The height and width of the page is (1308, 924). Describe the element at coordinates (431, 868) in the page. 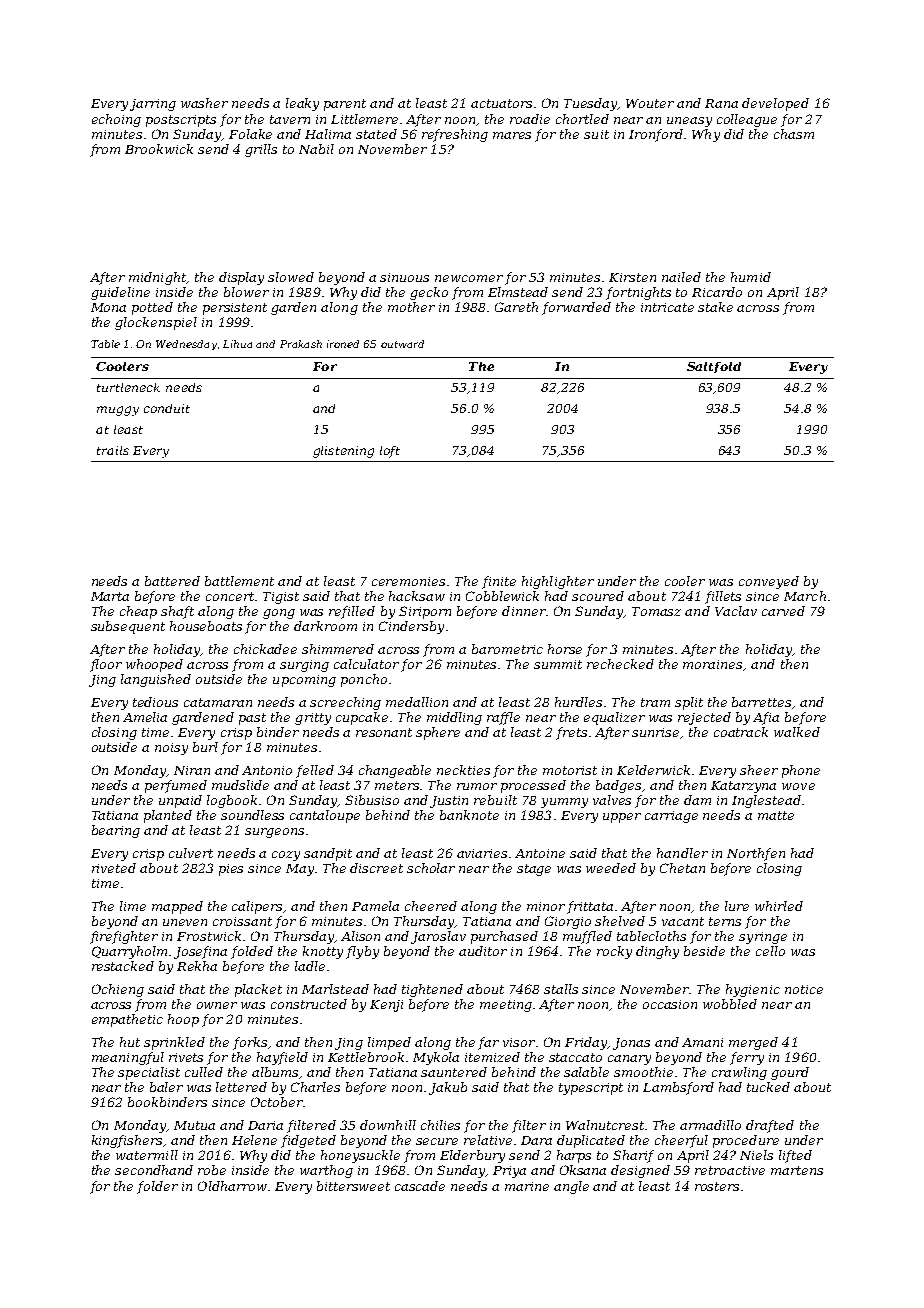

I see `scholar` at that location.
